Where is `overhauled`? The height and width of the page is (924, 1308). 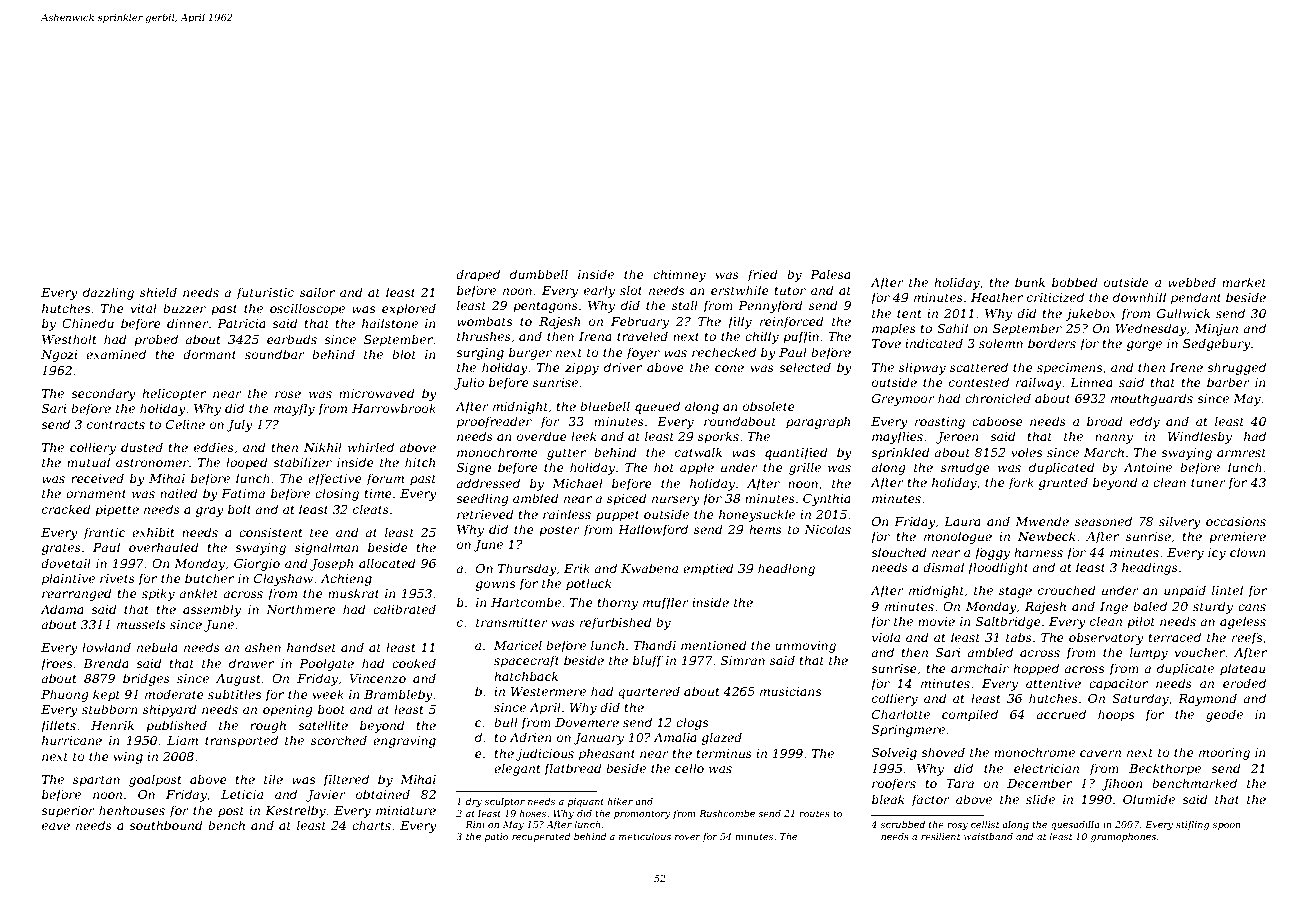
overhauled is located at coordinates (164, 547).
